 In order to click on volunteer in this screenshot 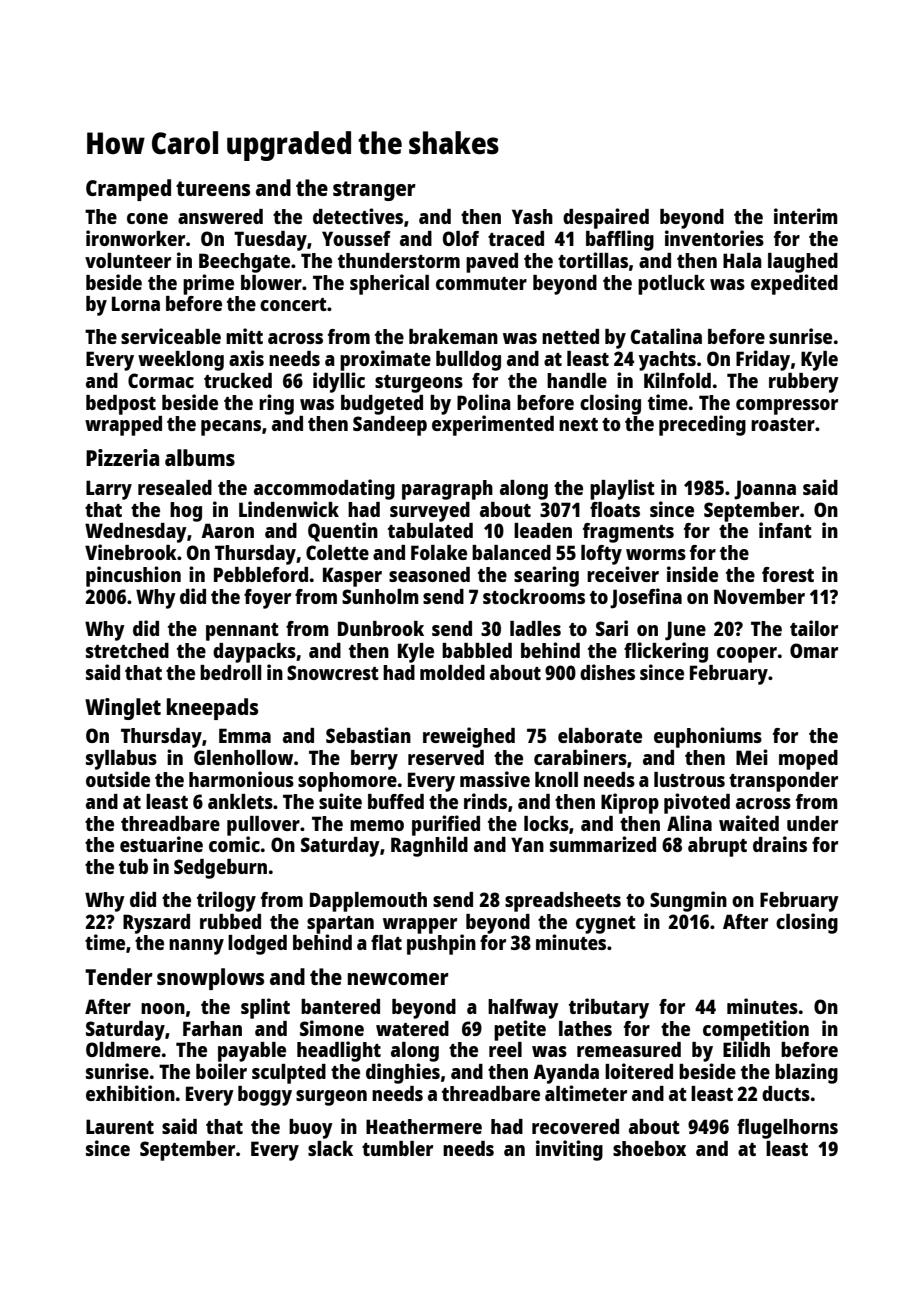, I will do `click(128, 260)`.
